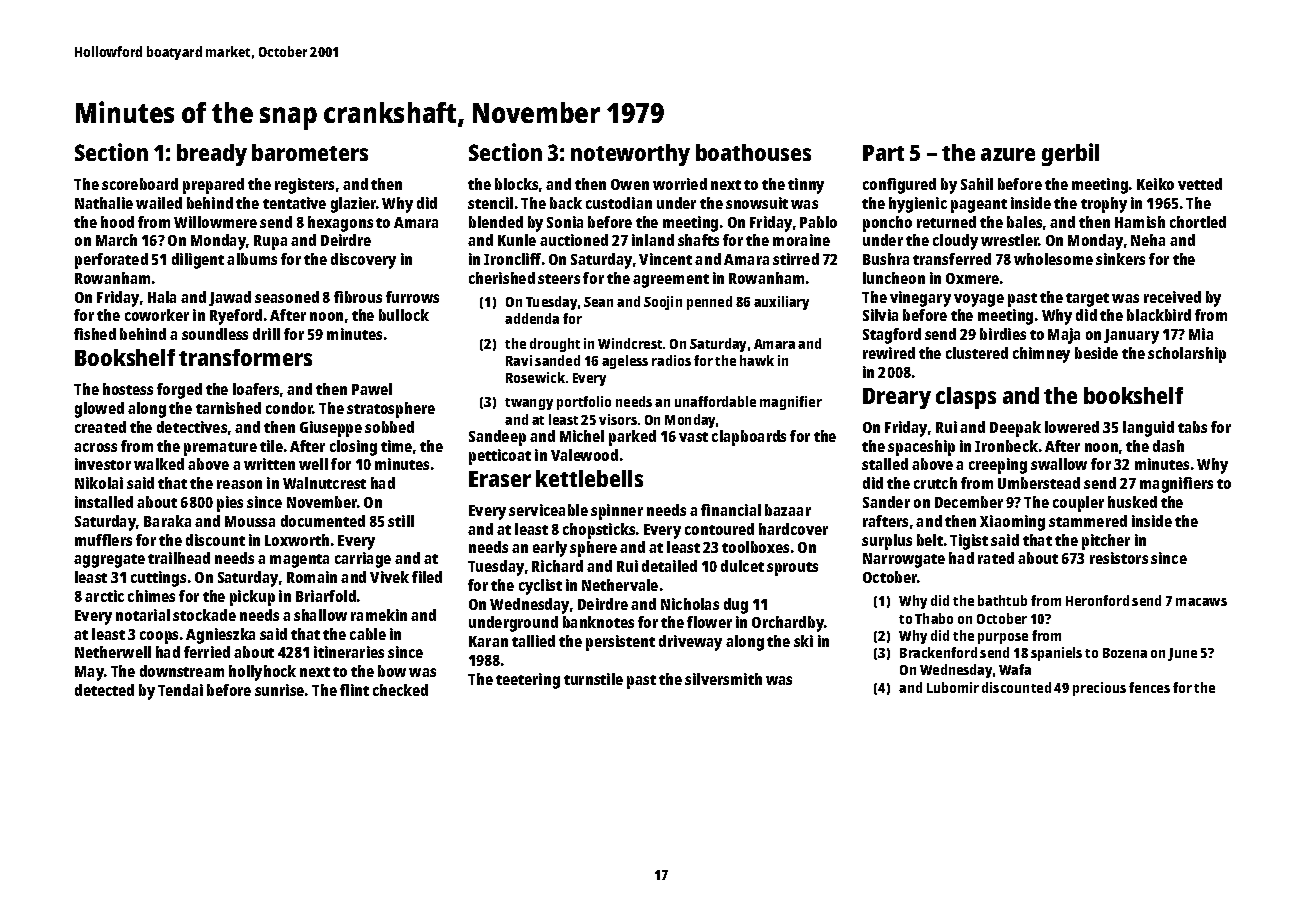 Image resolution: width=1308 pixels, height=924 pixels. I want to click on hardcover, so click(793, 529).
